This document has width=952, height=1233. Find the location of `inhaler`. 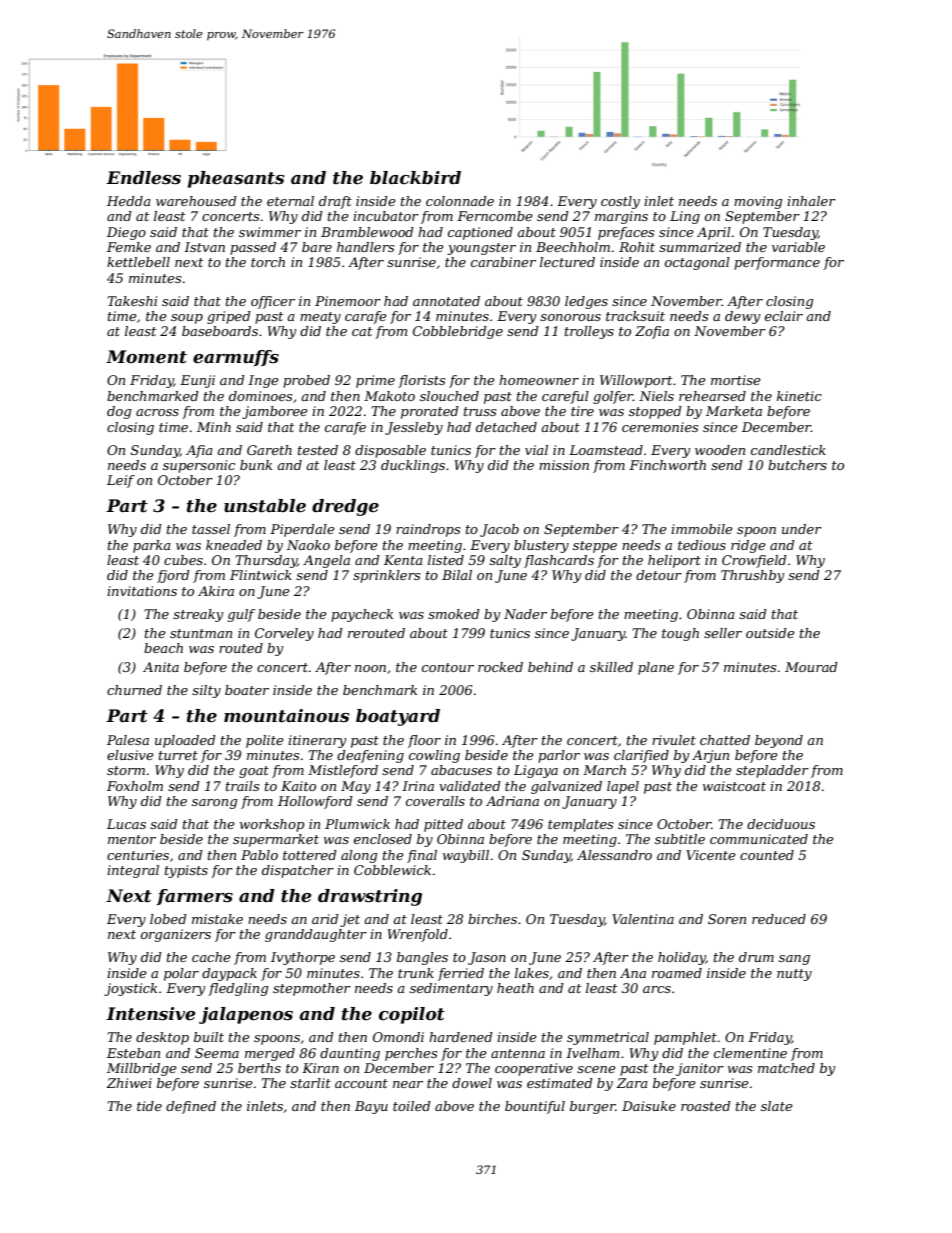

inhaler is located at coordinates (811, 201).
